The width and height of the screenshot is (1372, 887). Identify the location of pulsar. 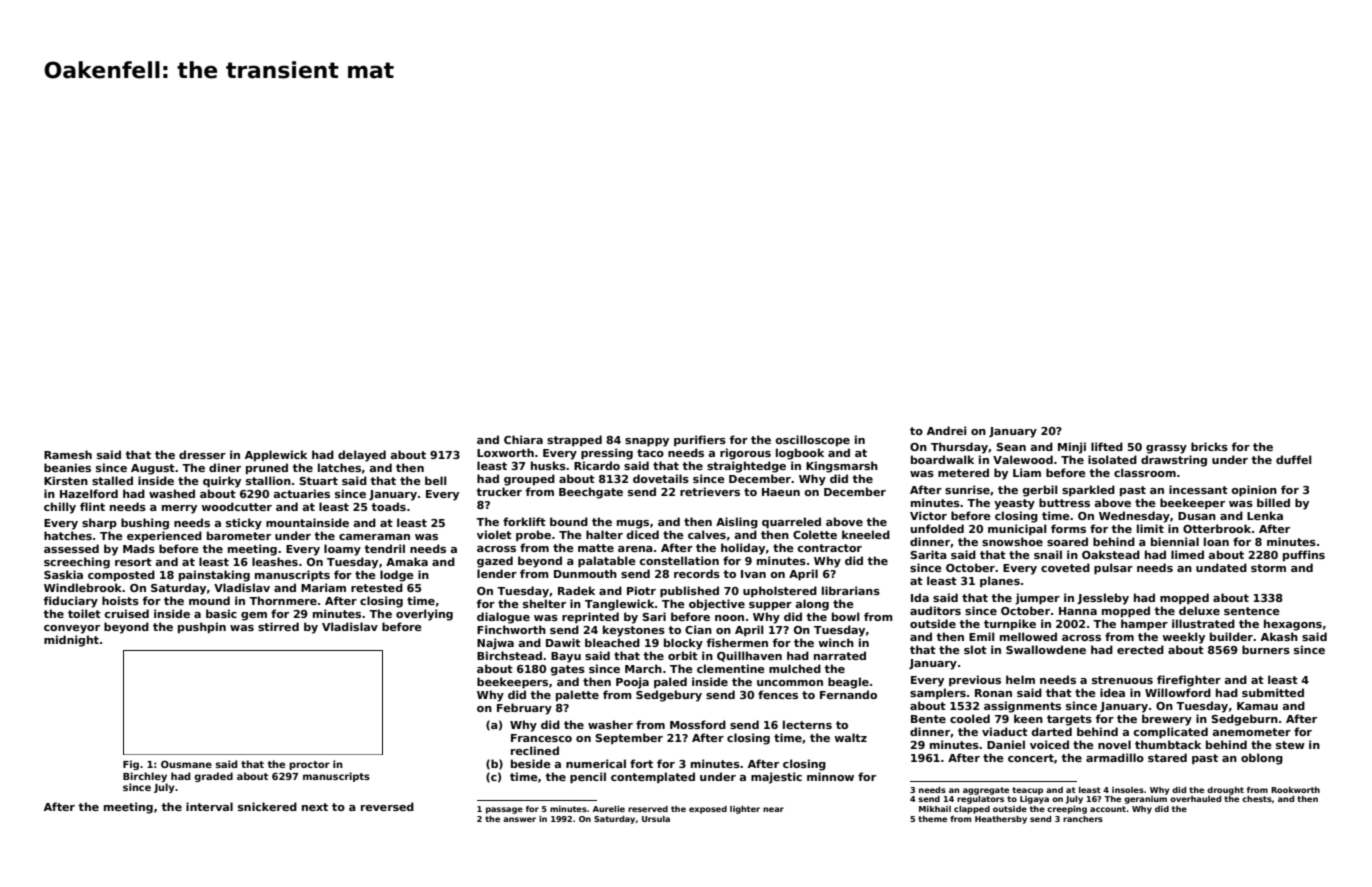
(1113, 568).
